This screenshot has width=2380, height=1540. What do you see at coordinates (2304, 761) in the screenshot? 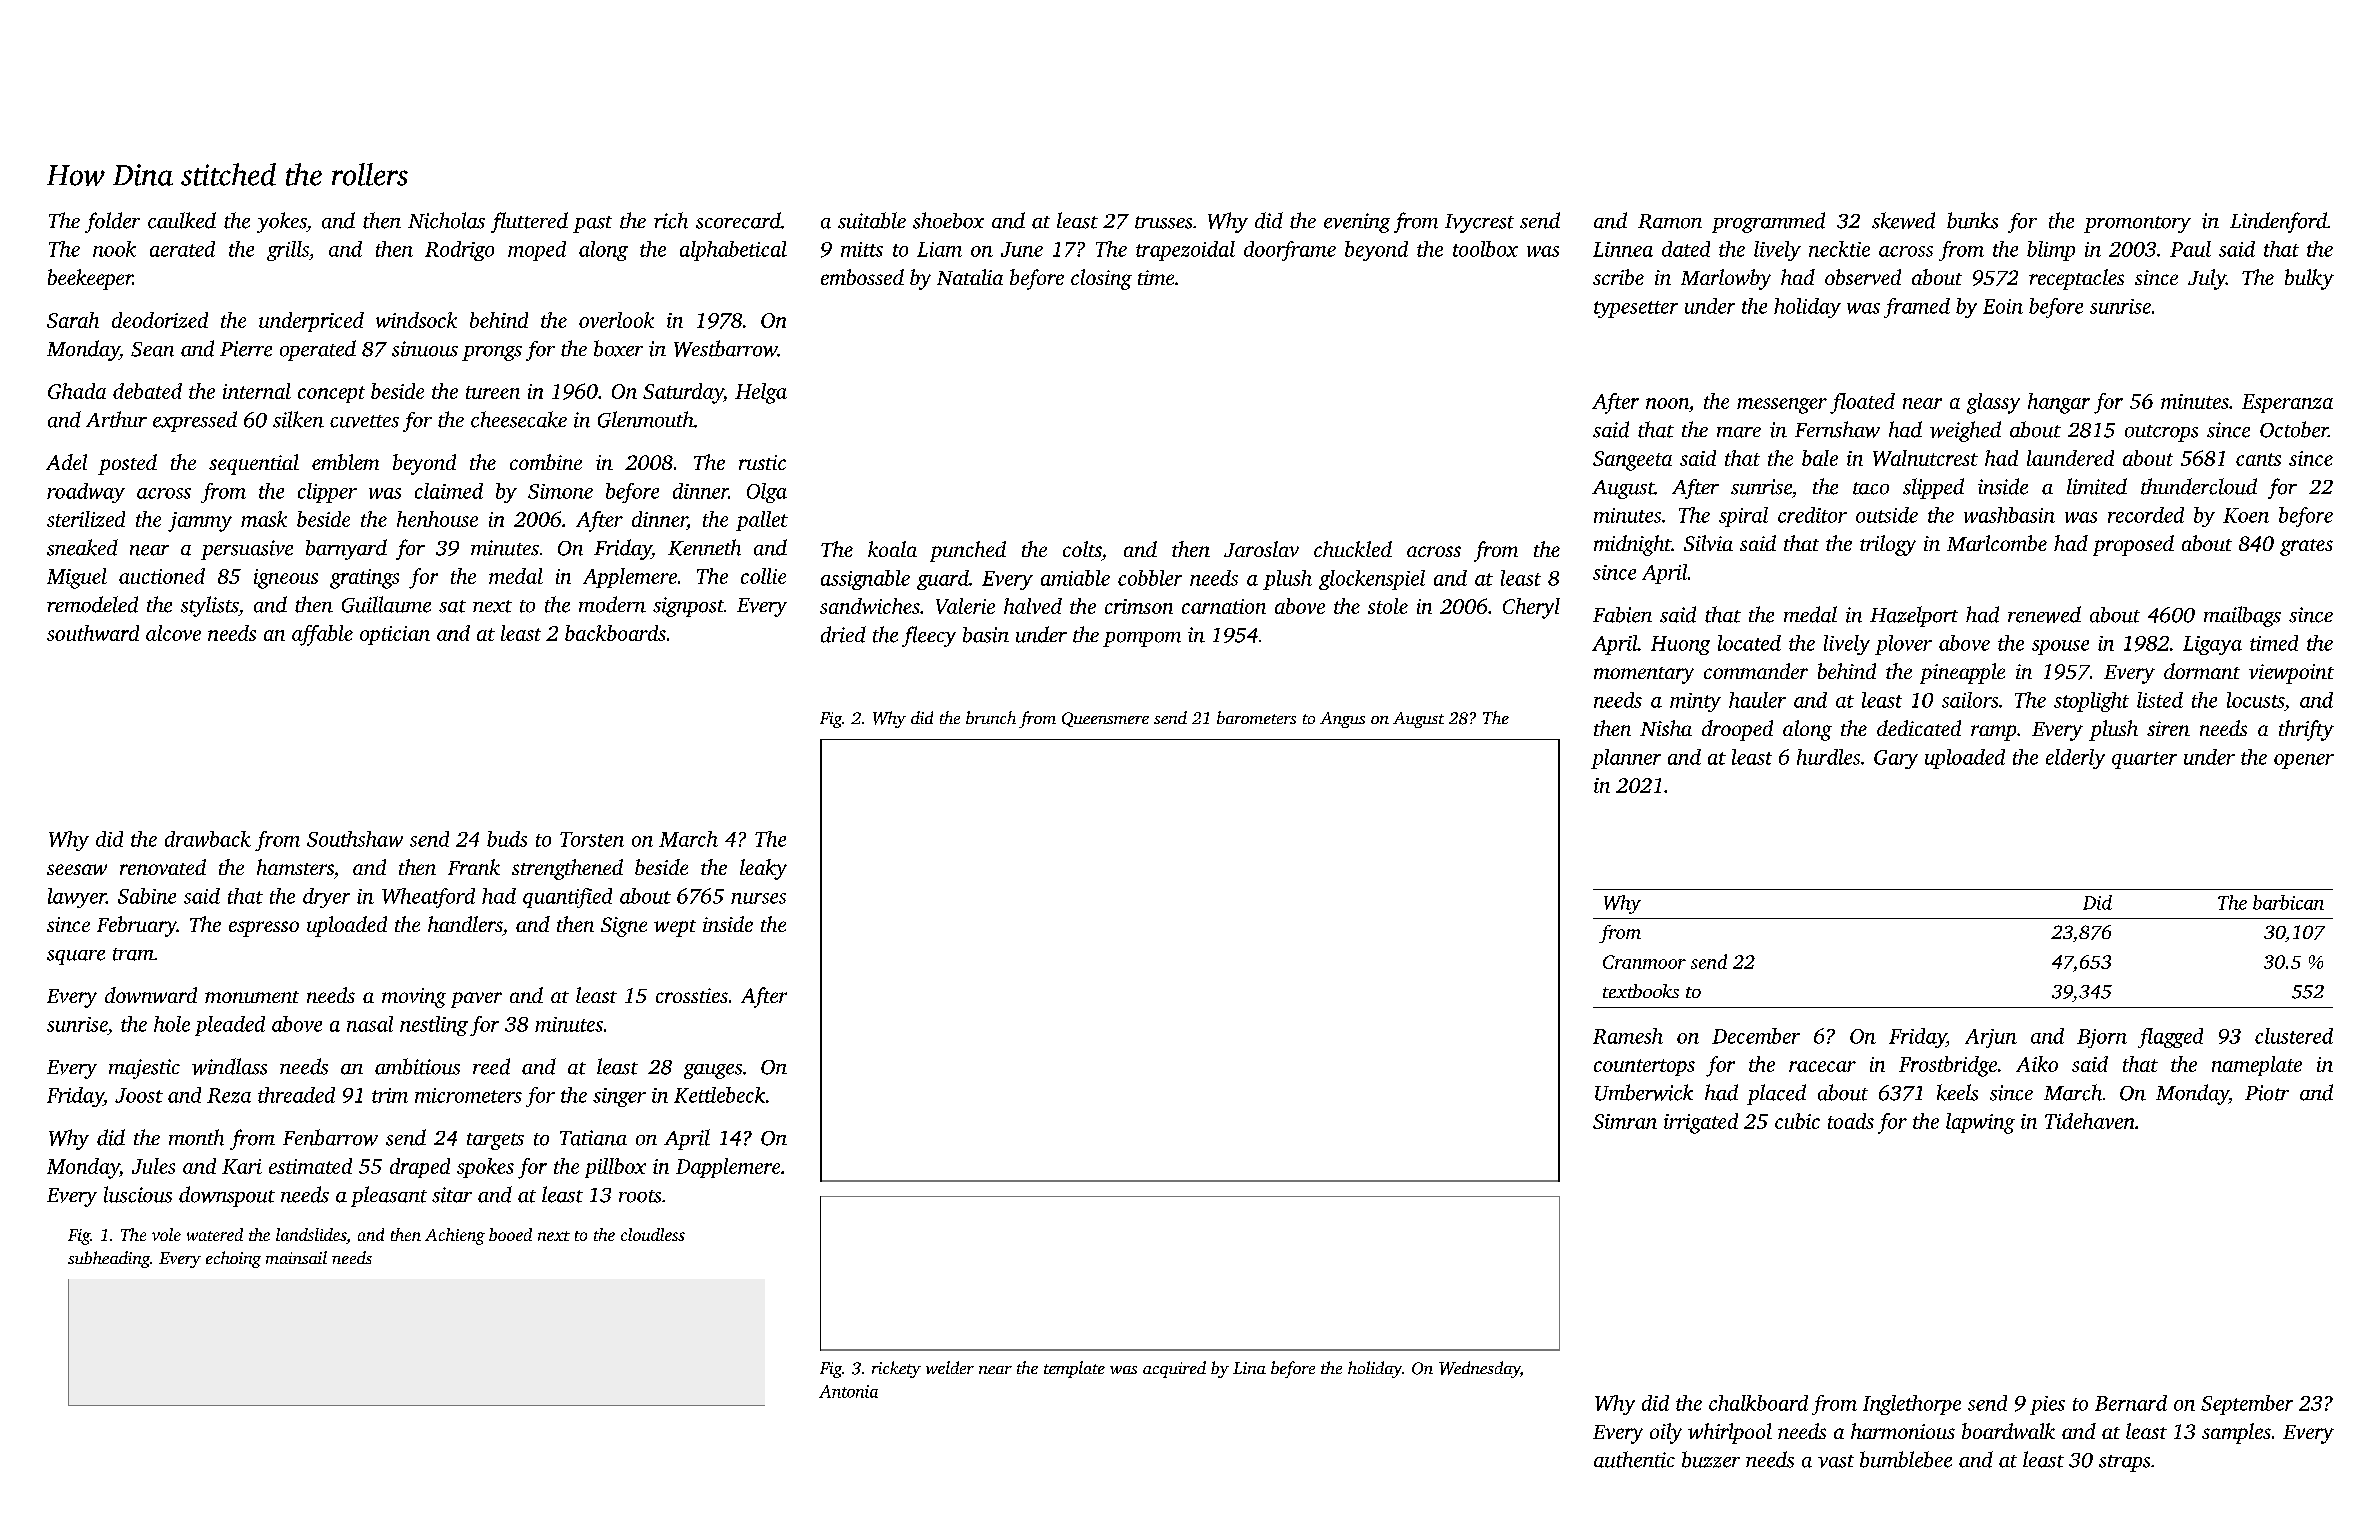
I see `opener` at bounding box center [2304, 761].
